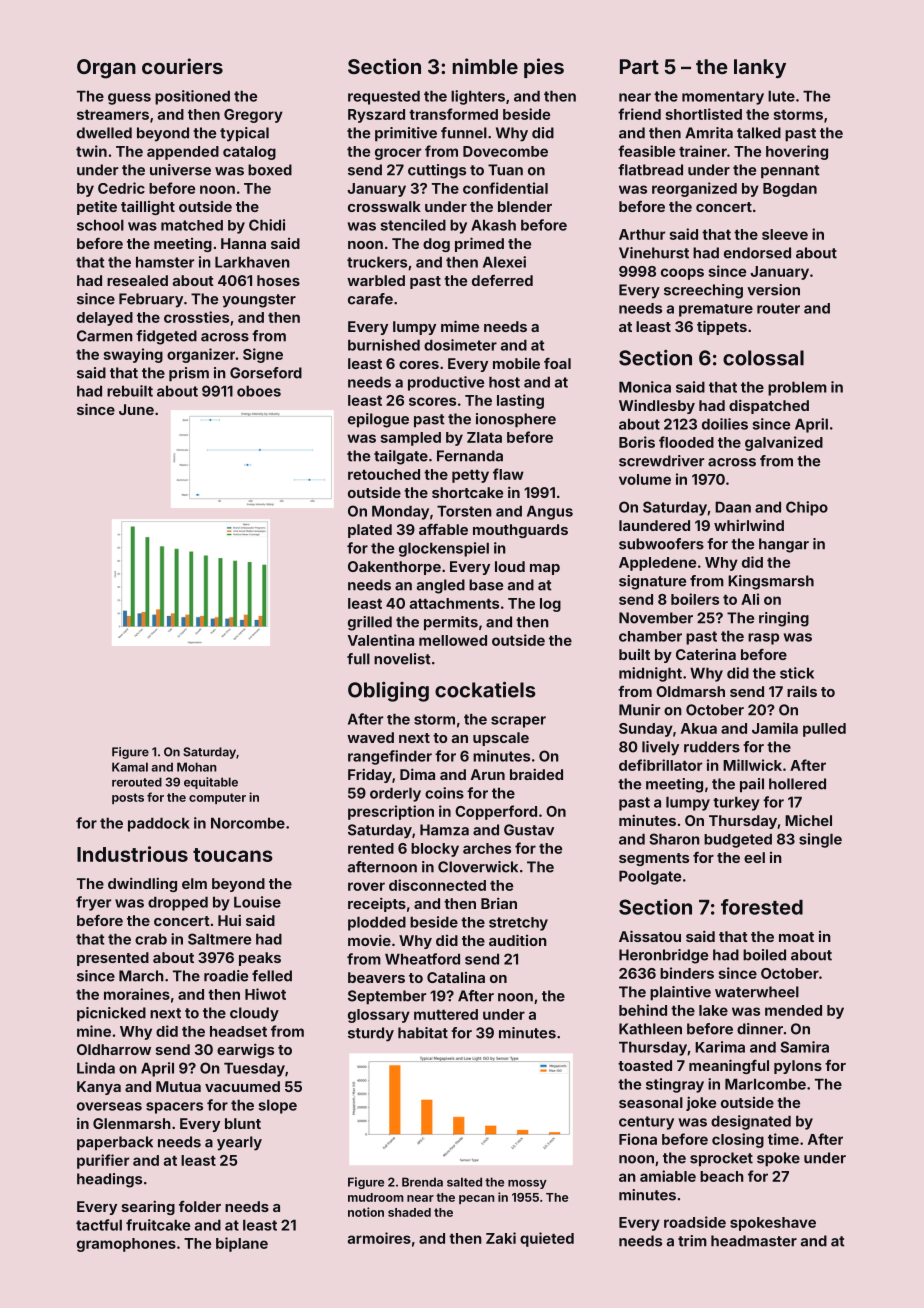  I want to click on tailgate, so click(401, 457).
